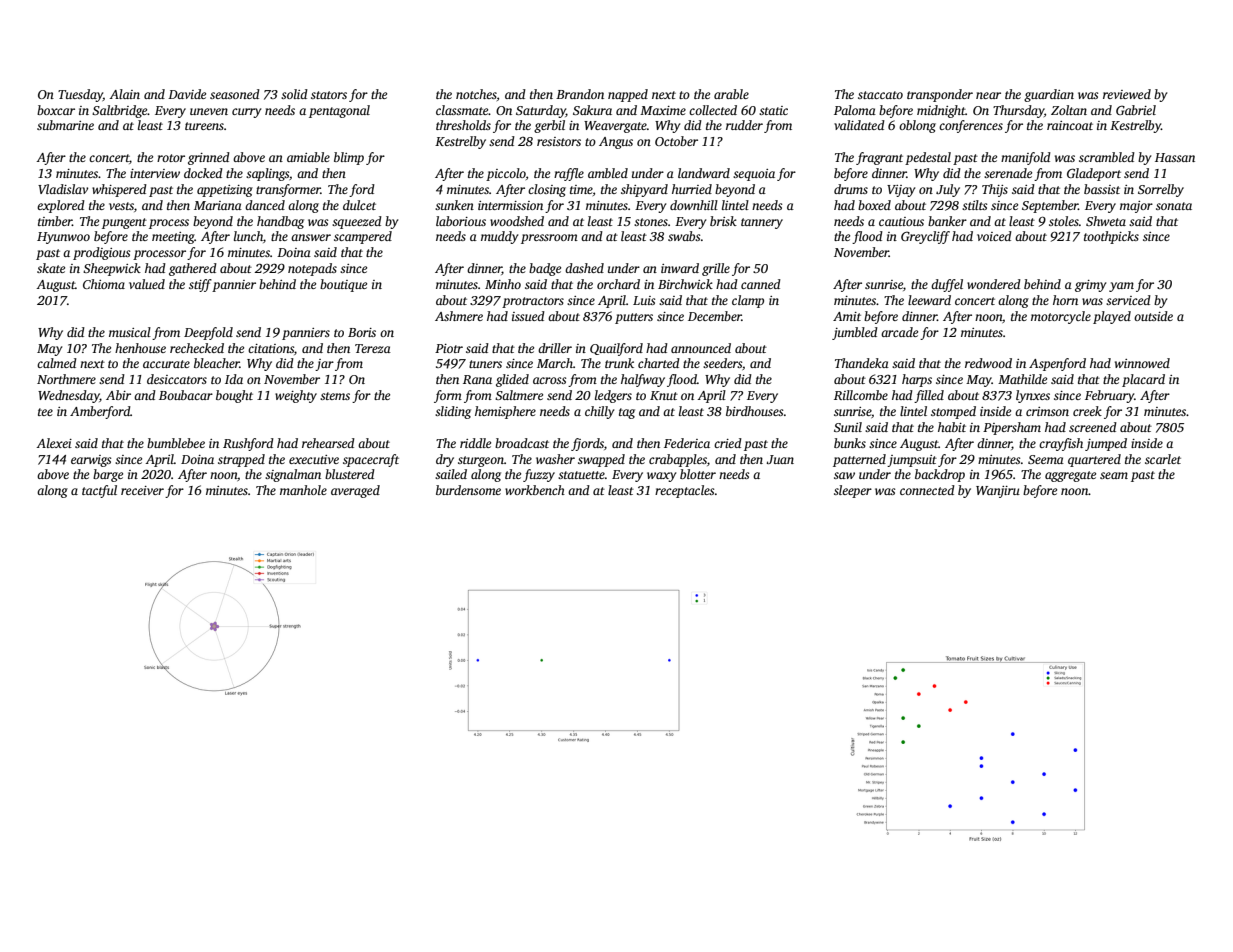 The height and width of the screenshot is (952, 1233). I want to click on notches, so click(476, 94).
